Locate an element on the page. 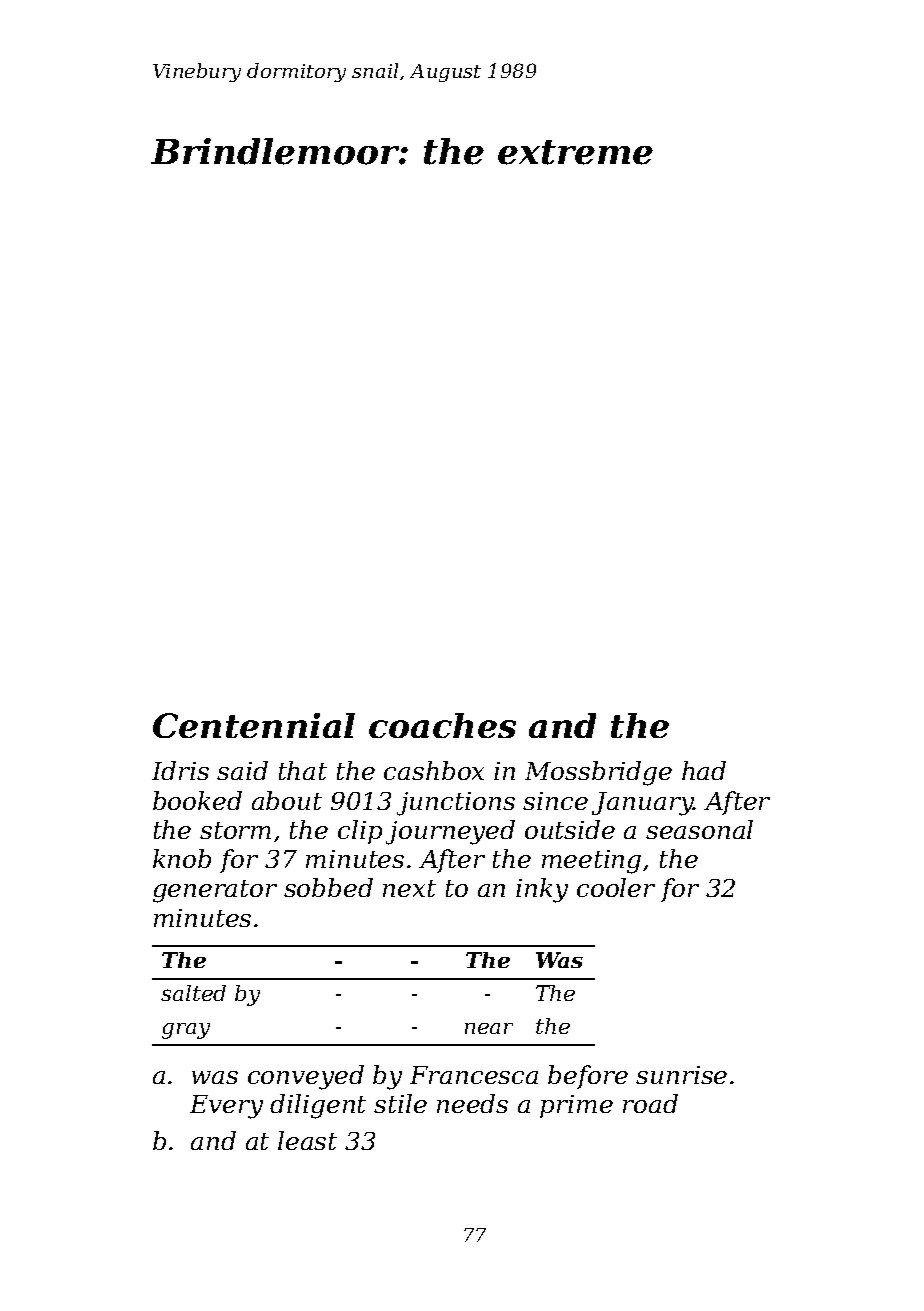 The width and height of the image is (924, 1311). sunrise is located at coordinates (681, 1075).
